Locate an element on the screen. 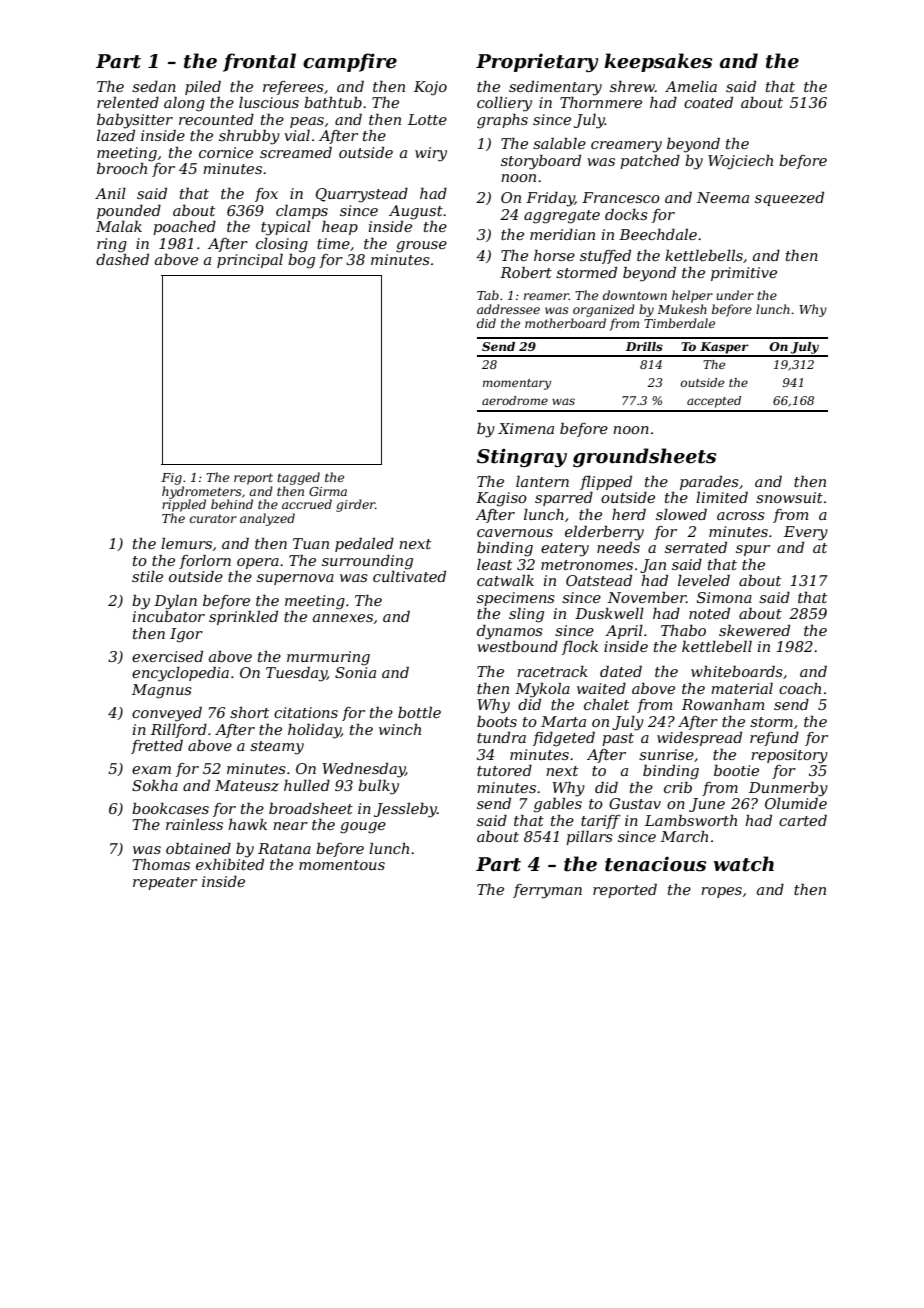 This screenshot has width=924, height=1308. Tab is located at coordinates (488, 295).
